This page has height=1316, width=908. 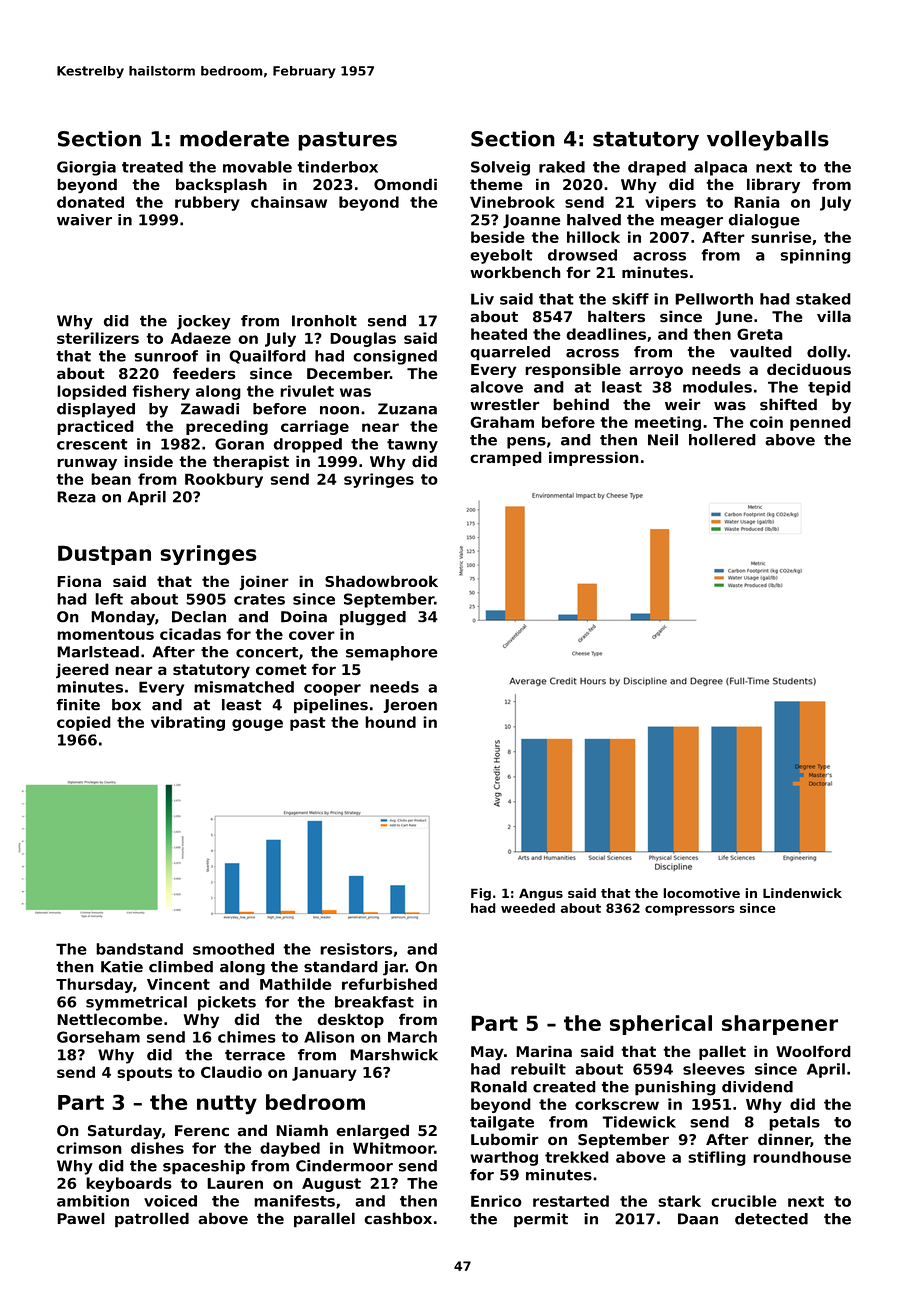 What do you see at coordinates (307, 445) in the page?
I see `dropped` at bounding box center [307, 445].
